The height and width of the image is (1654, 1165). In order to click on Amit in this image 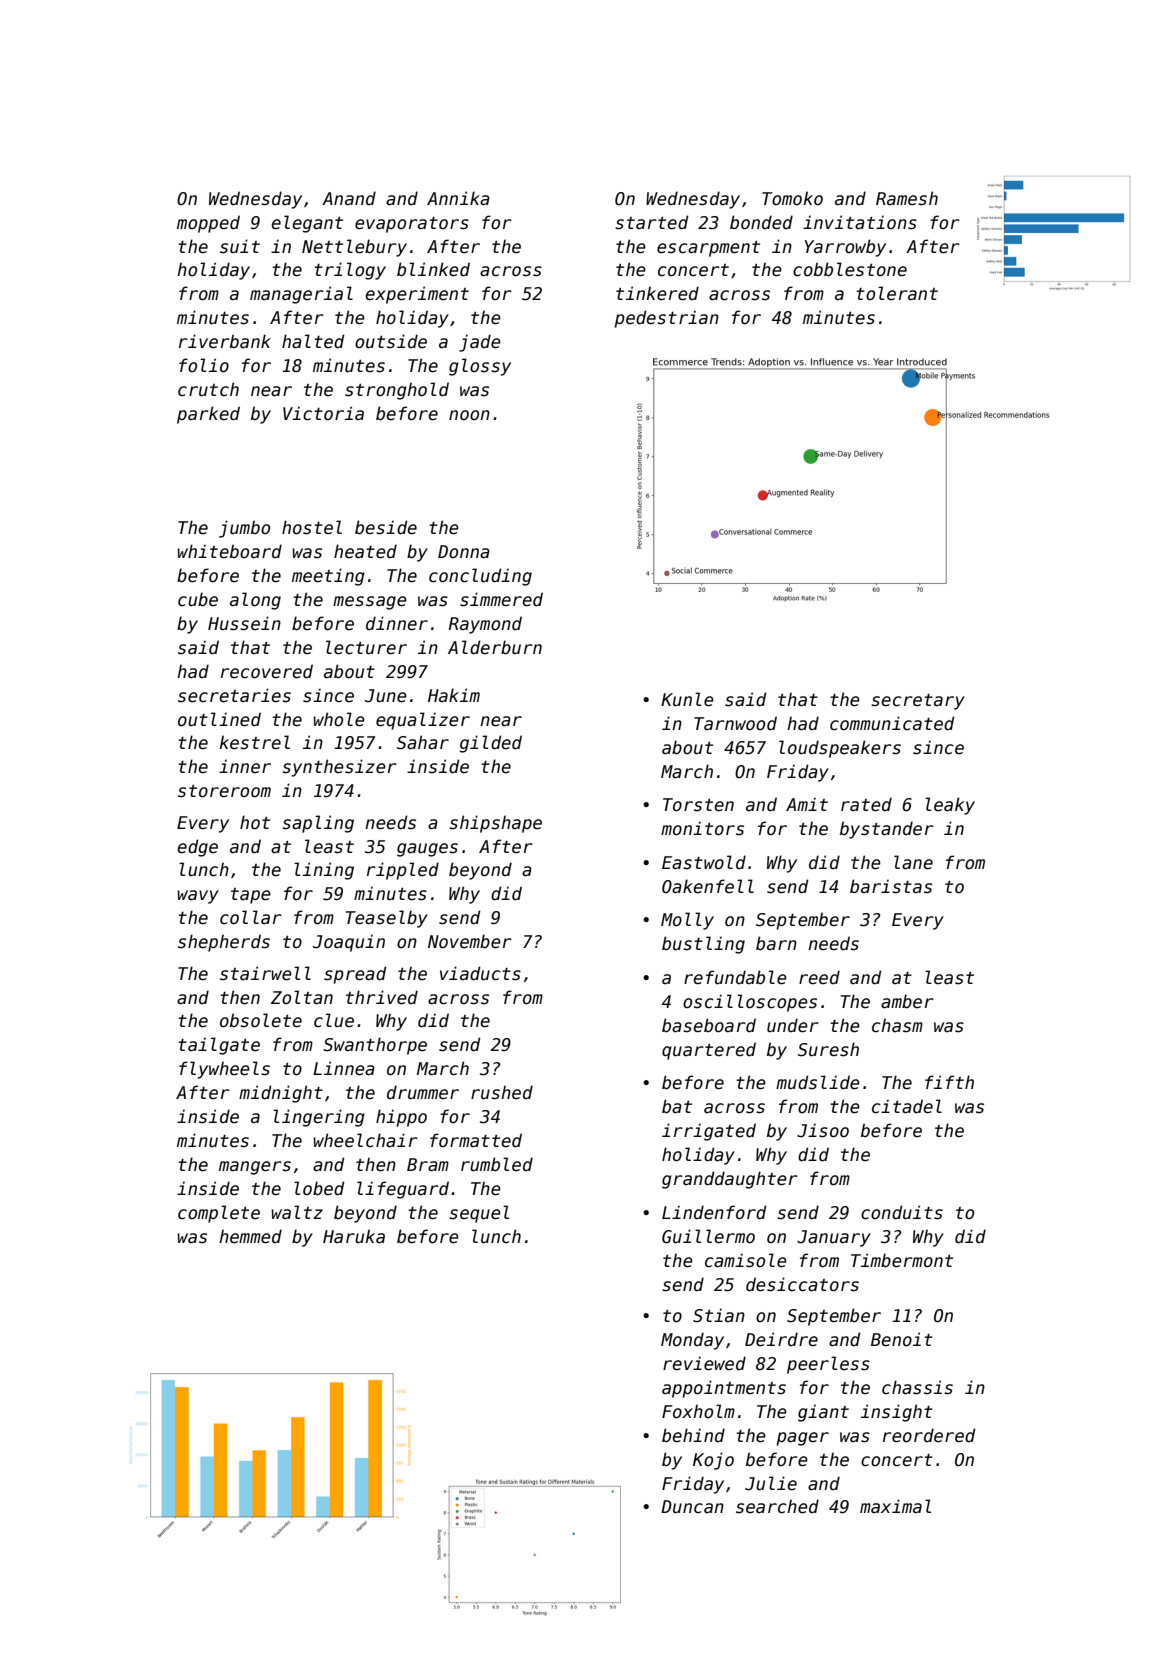, I will do `click(807, 804)`.
